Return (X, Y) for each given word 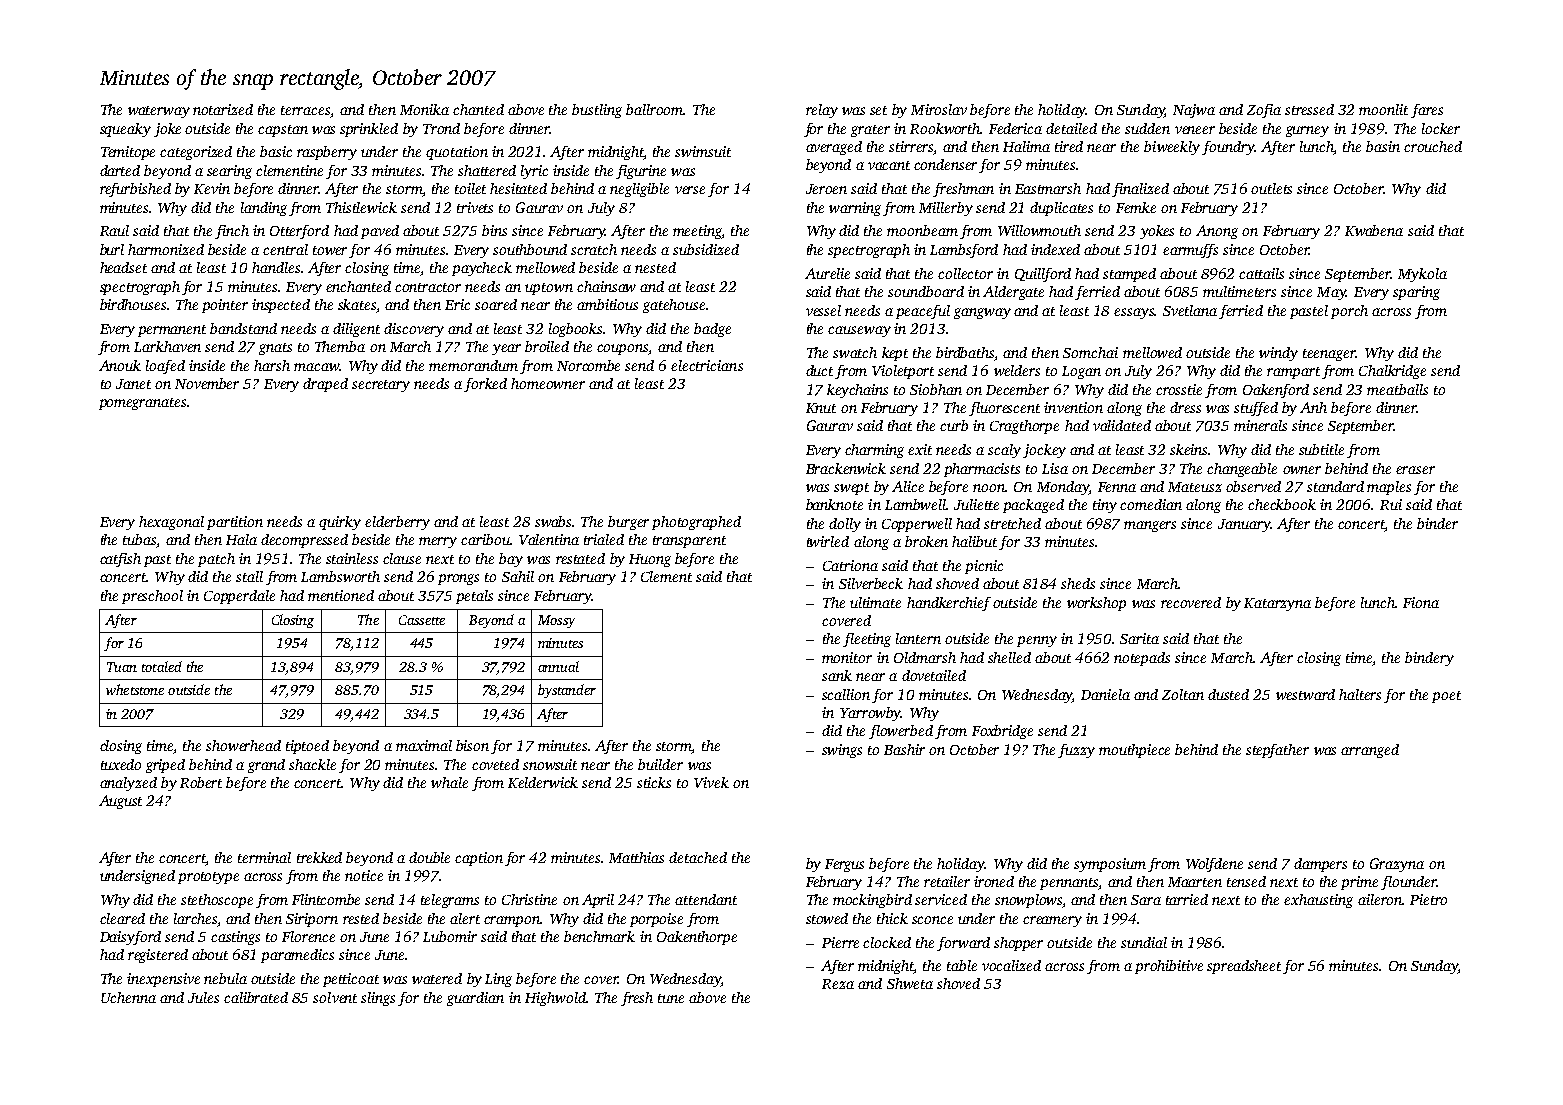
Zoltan (1183, 694)
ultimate (875, 602)
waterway (159, 112)
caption (479, 859)
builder (660, 764)
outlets (1271, 188)
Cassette (422, 620)
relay (822, 111)
